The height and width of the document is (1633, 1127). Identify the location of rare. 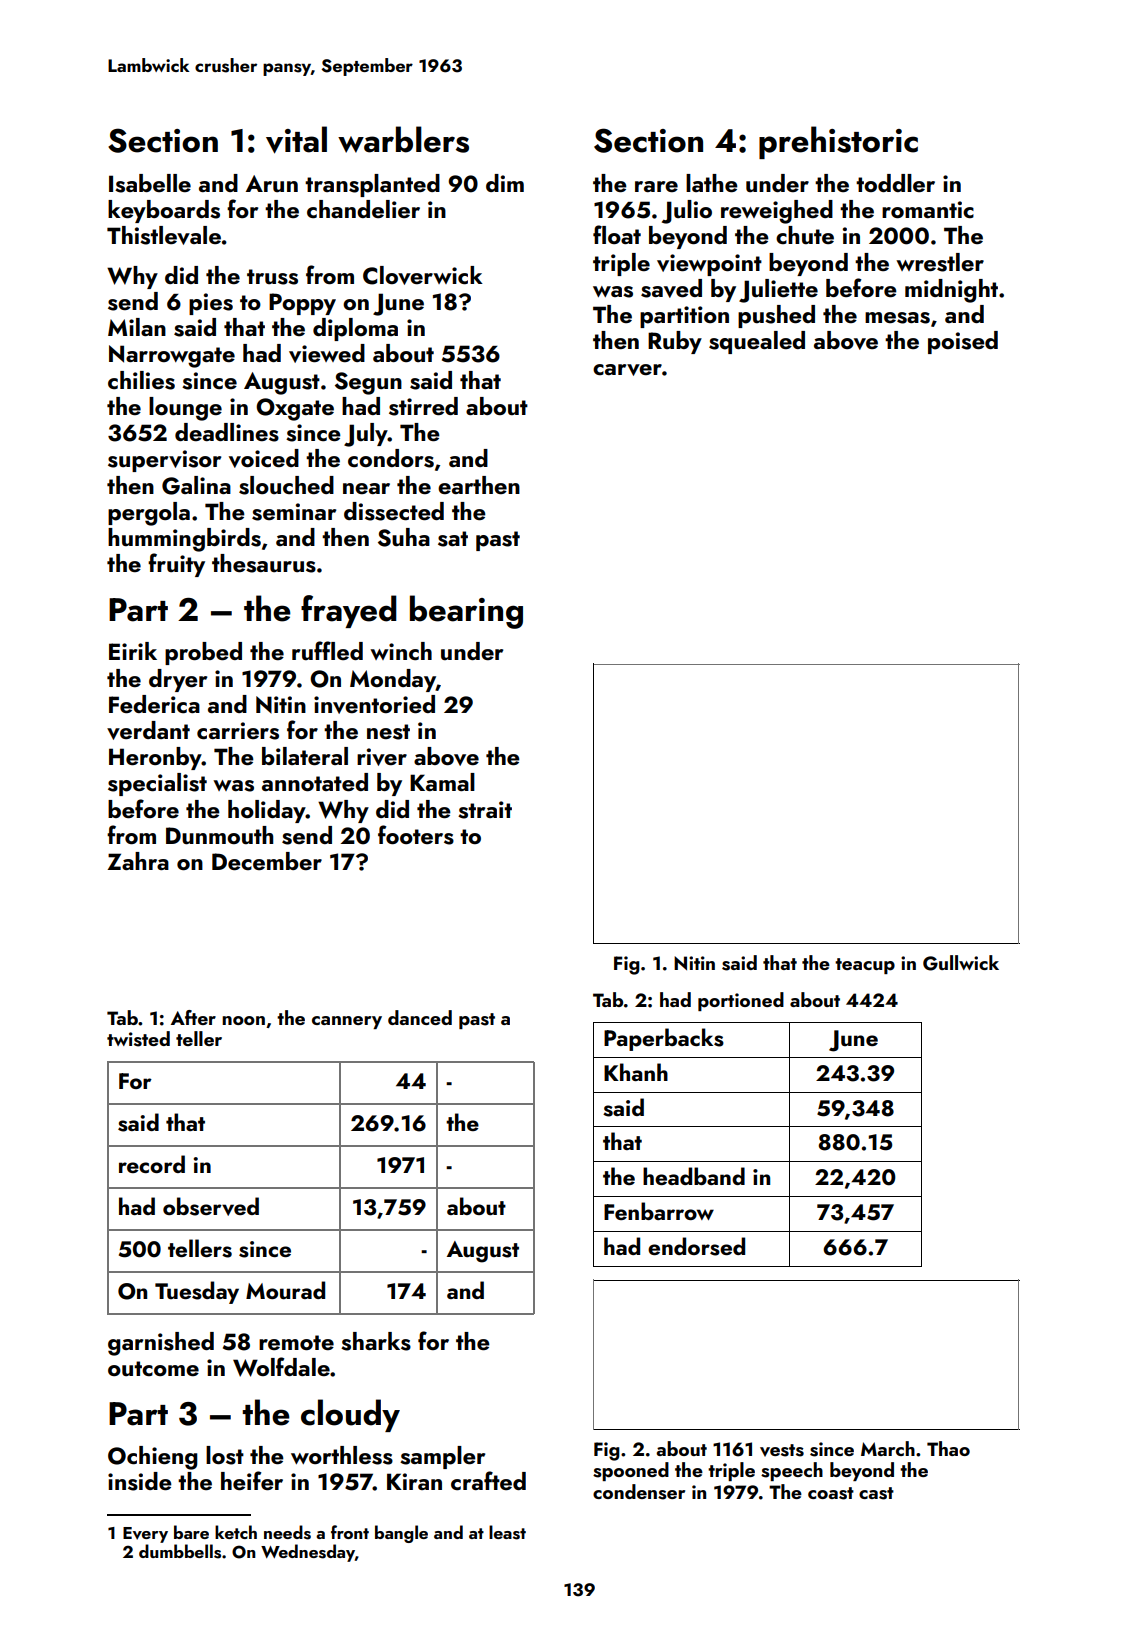
(656, 186).
